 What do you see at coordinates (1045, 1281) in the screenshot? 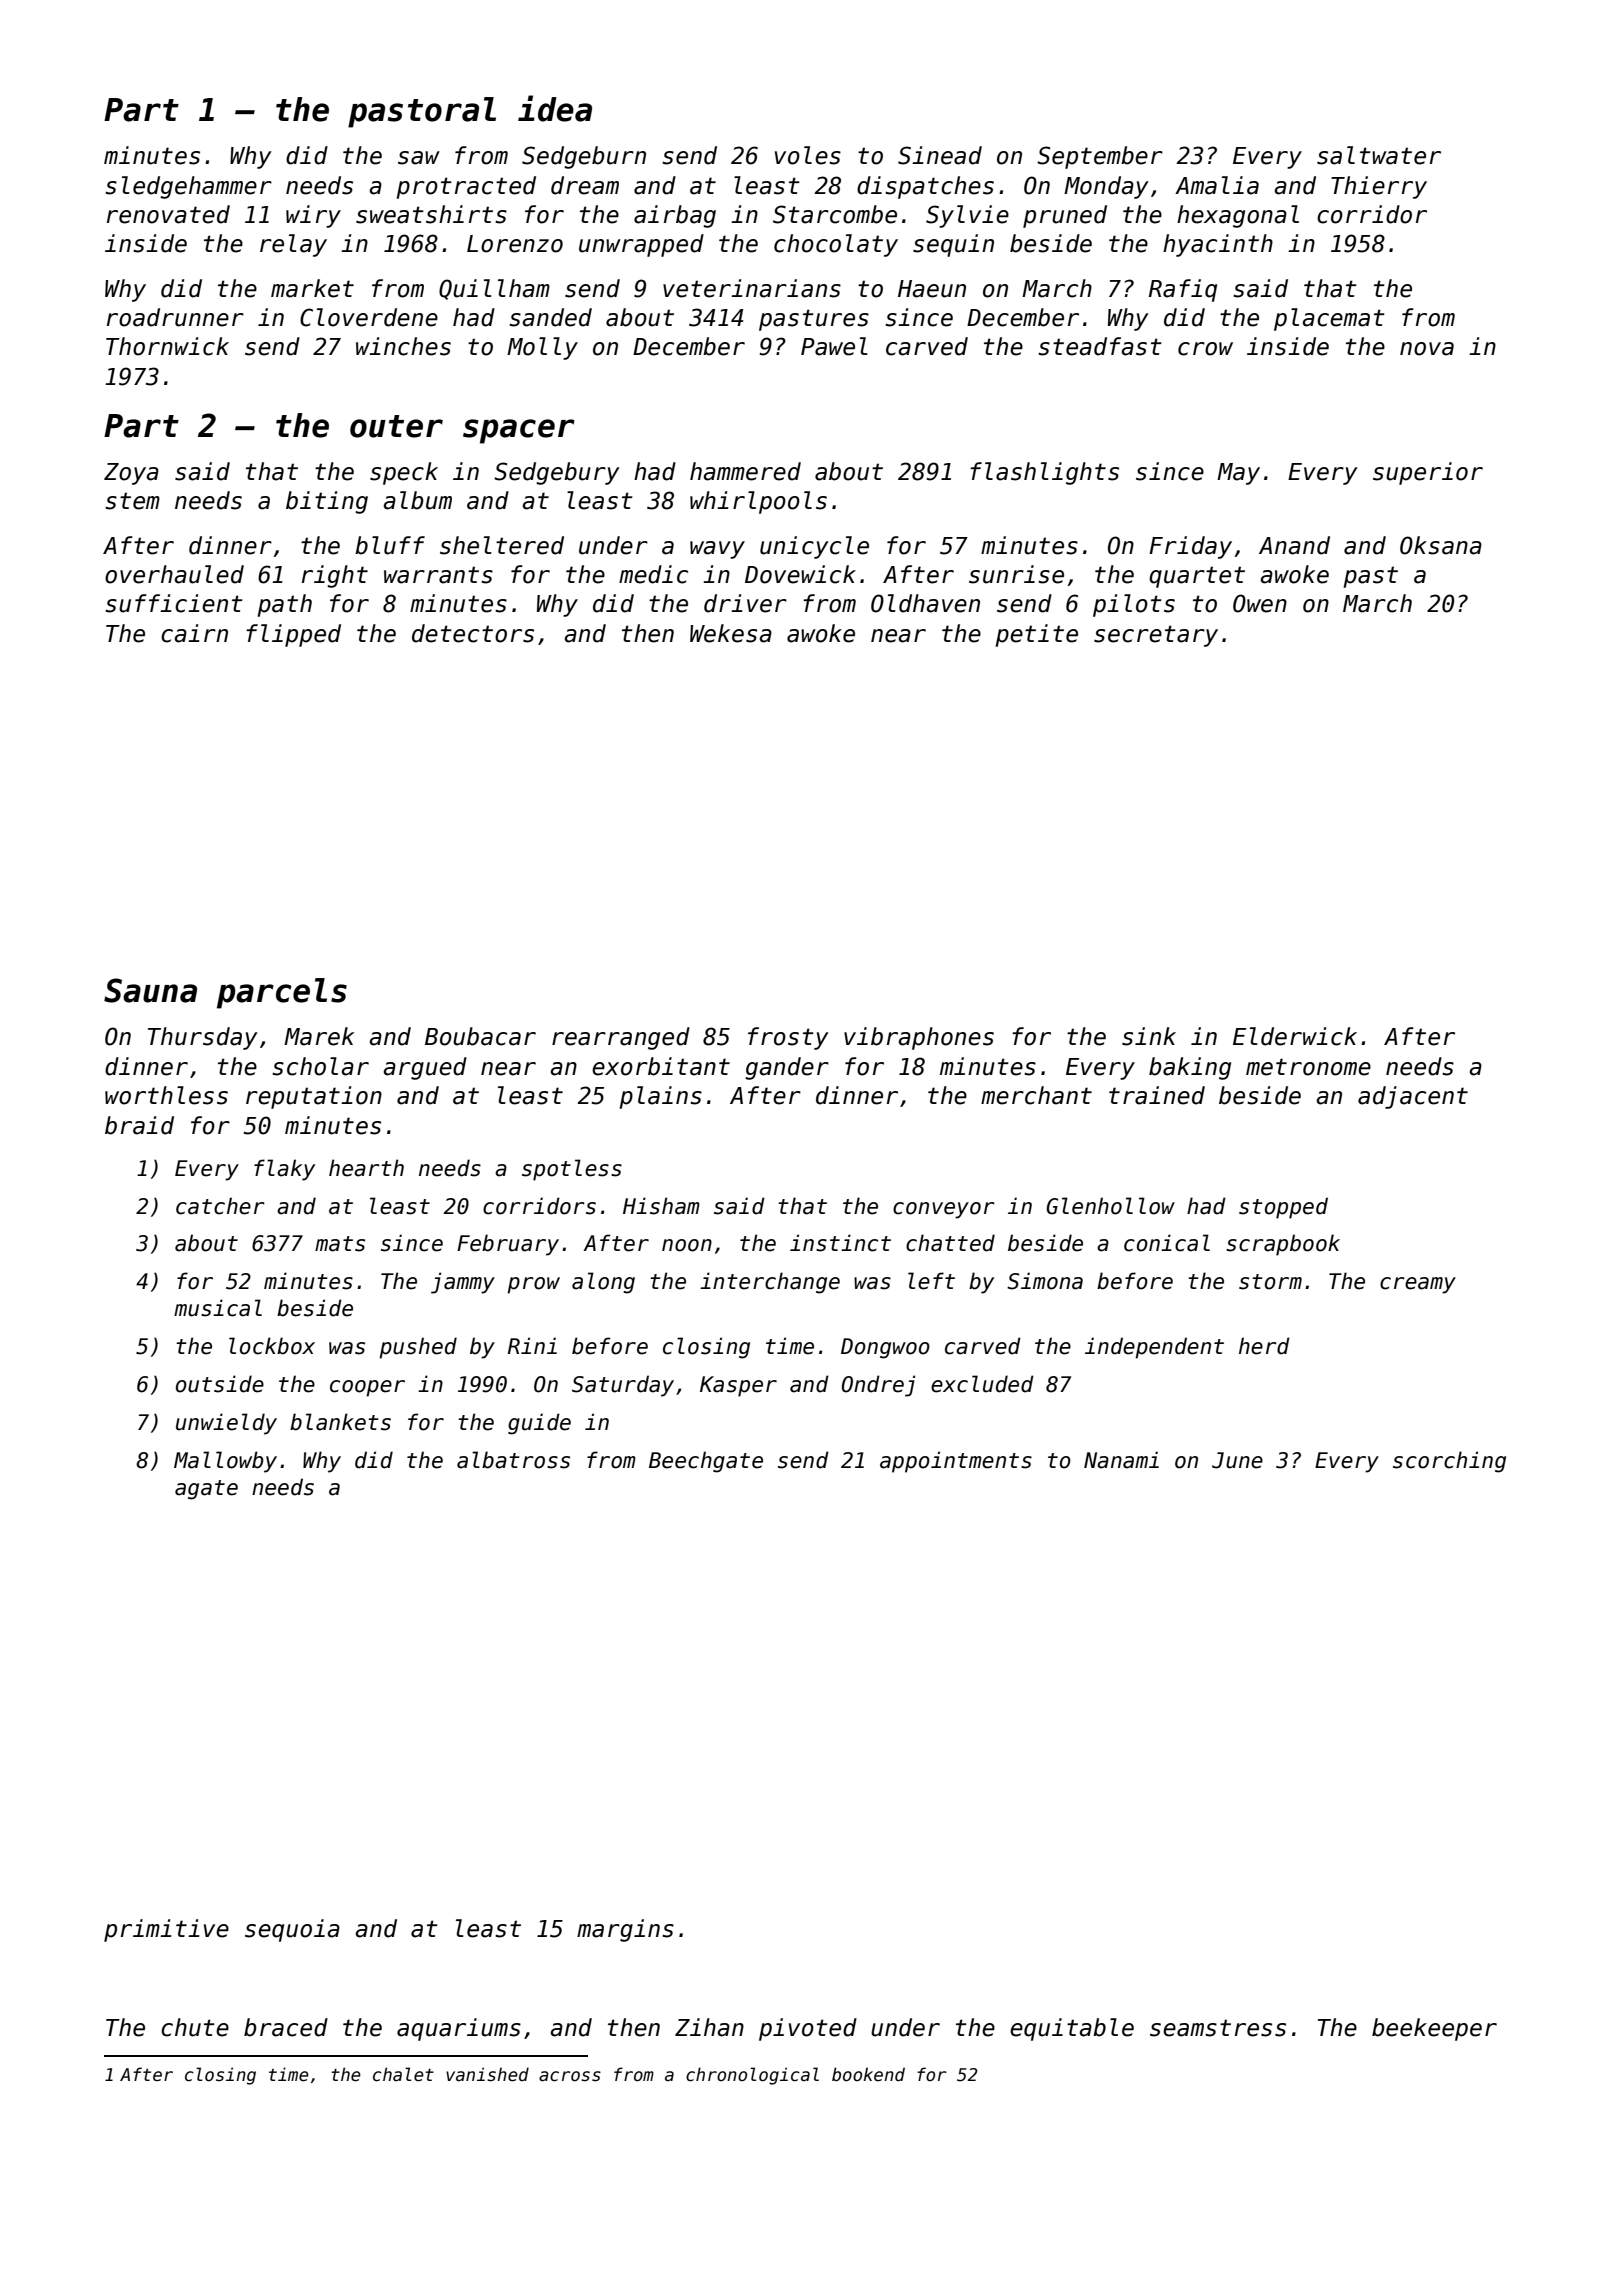
I see `Simona` at bounding box center [1045, 1281].
